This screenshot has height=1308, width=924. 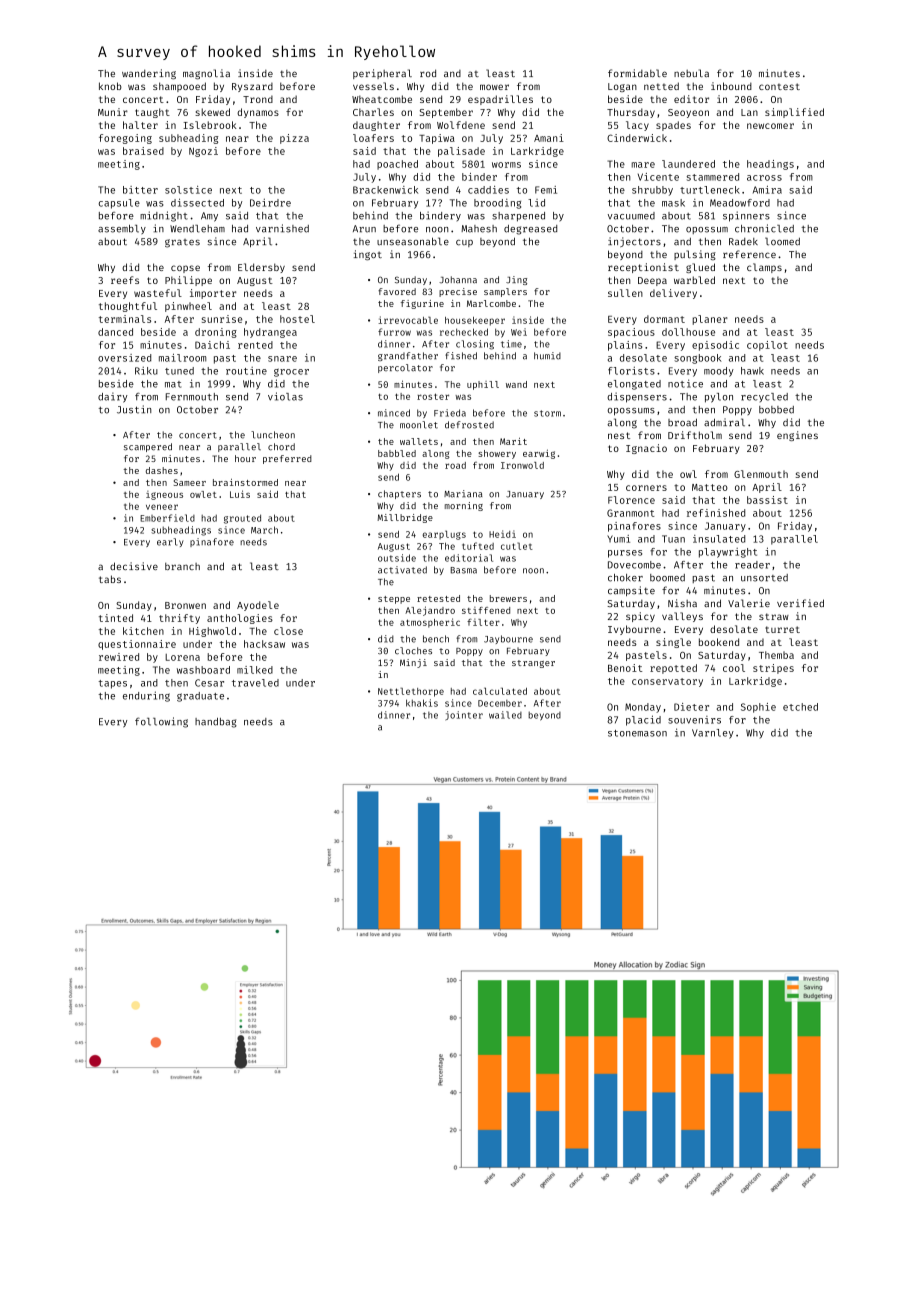 What do you see at coordinates (188, 190) in the screenshot?
I see `solstice` at bounding box center [188, 190].
